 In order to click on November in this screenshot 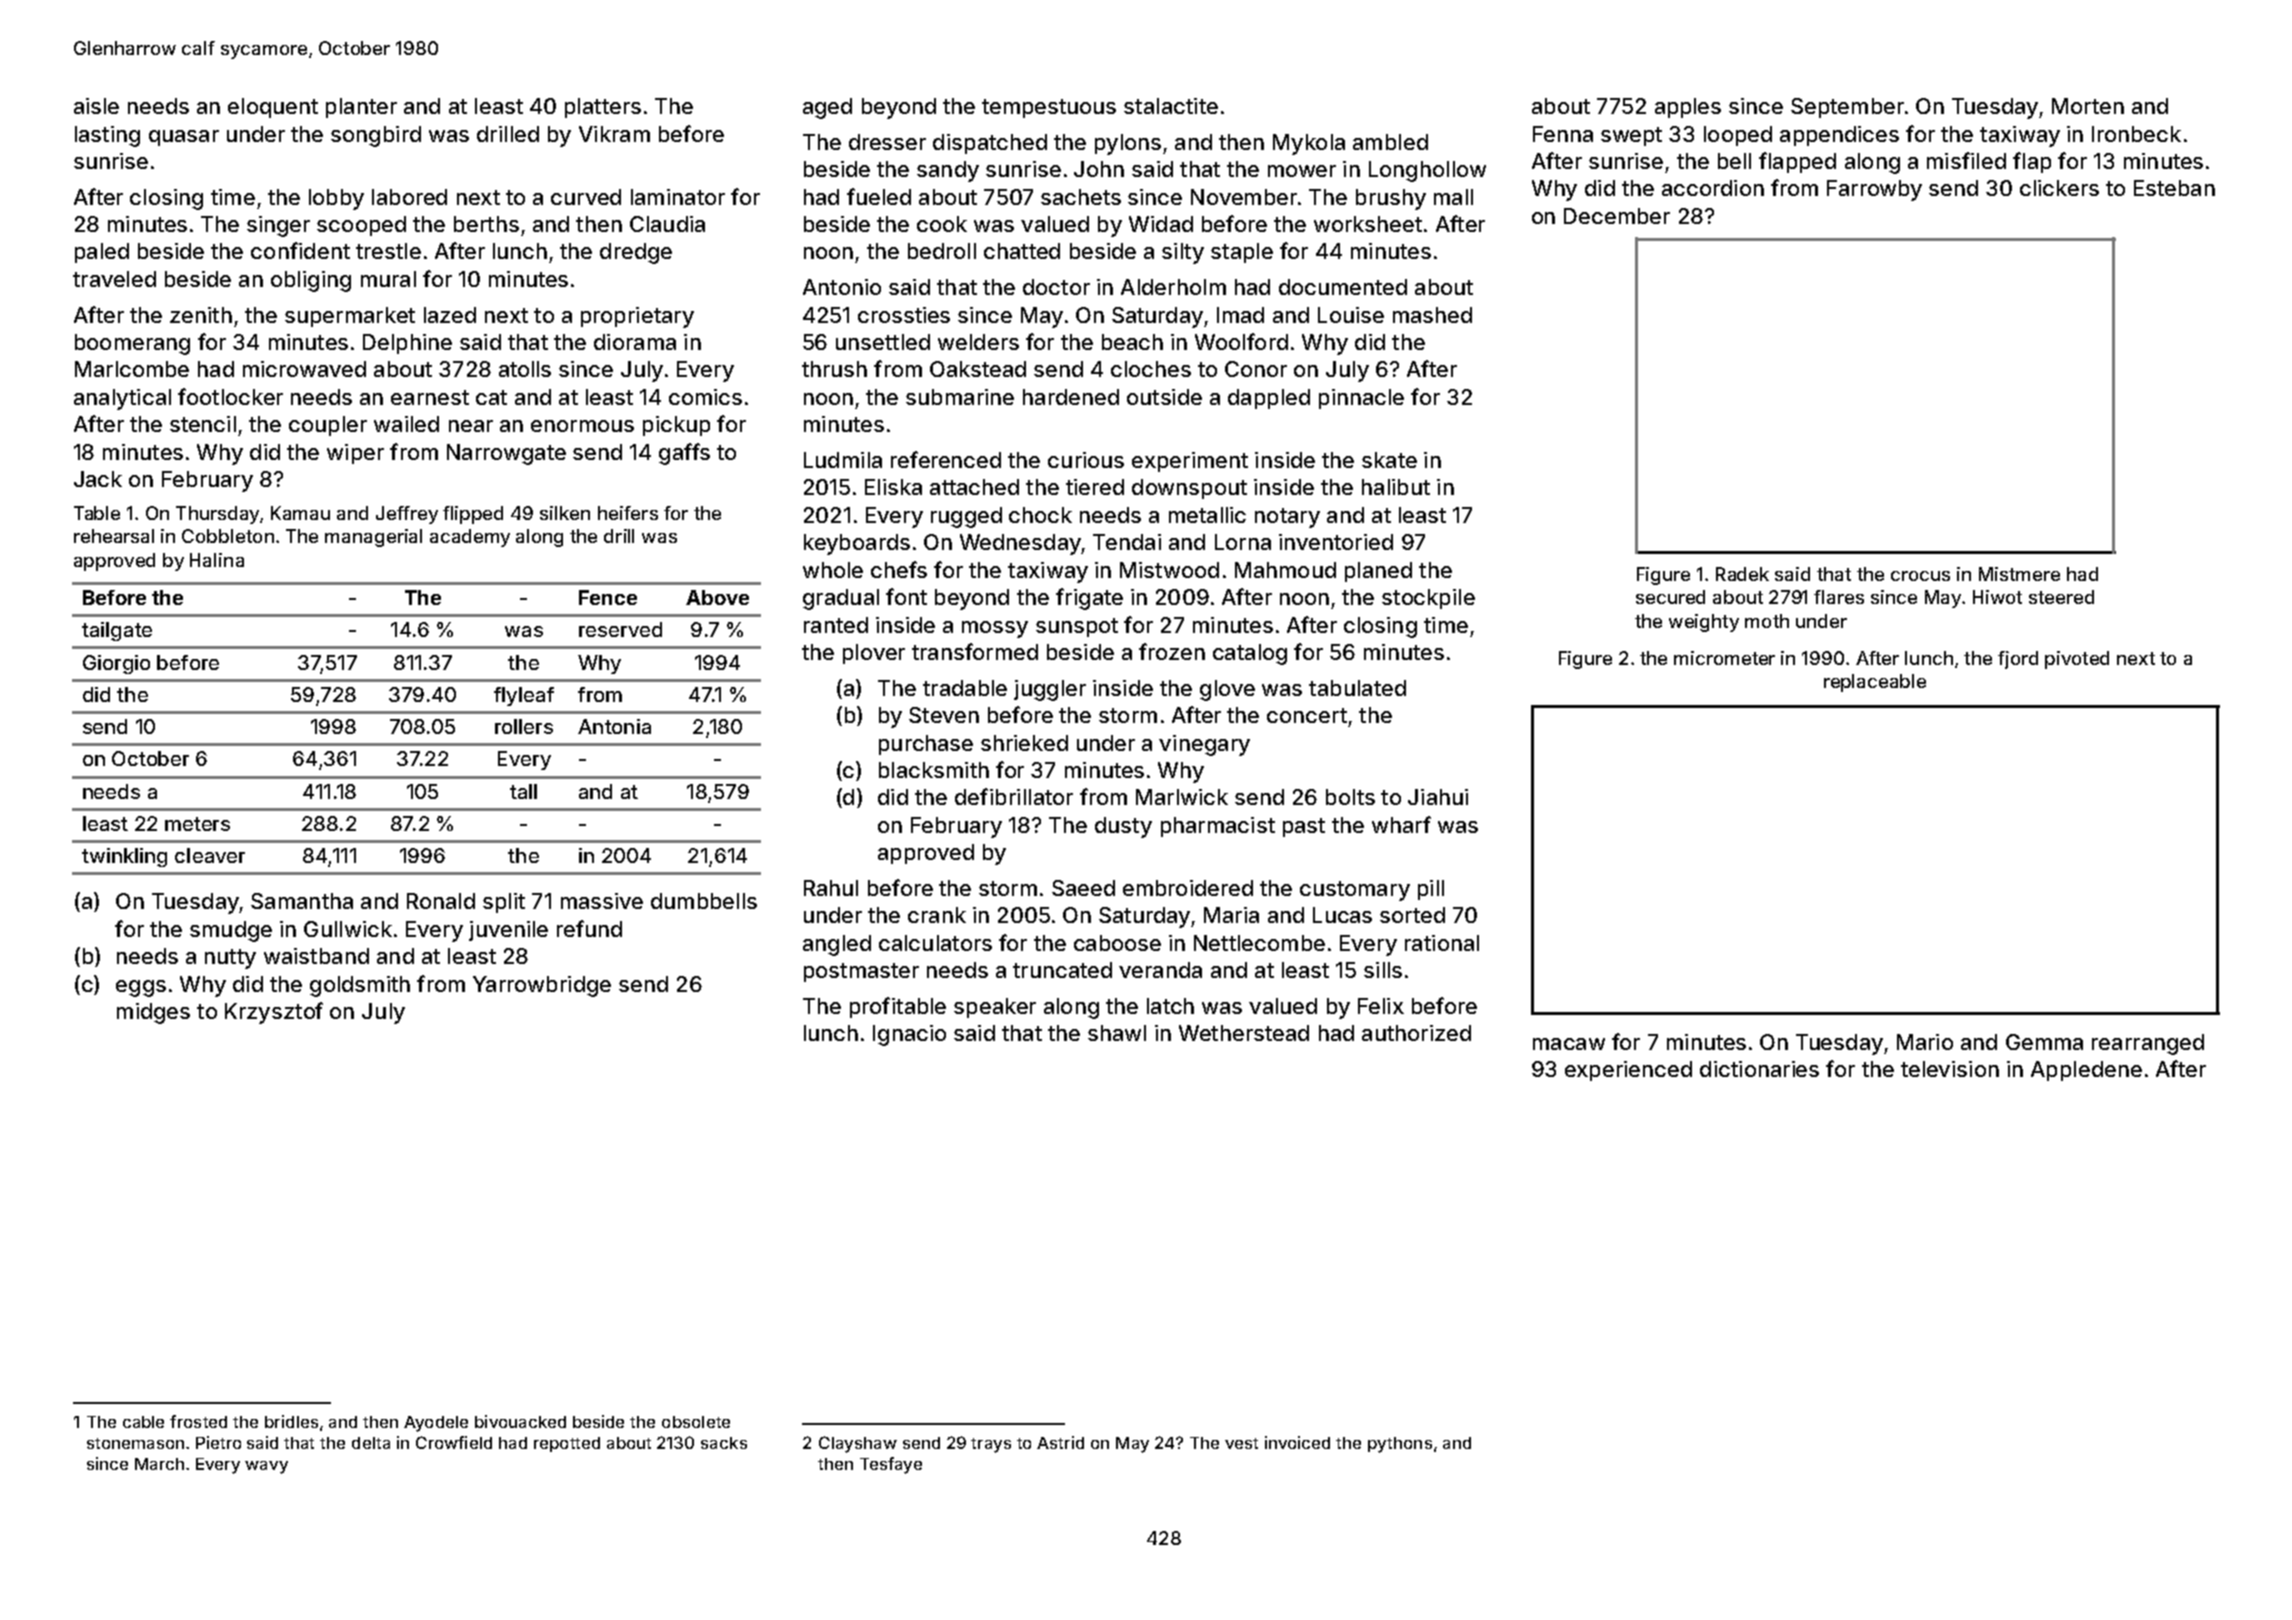, I will do `click(1244, 197)`.
